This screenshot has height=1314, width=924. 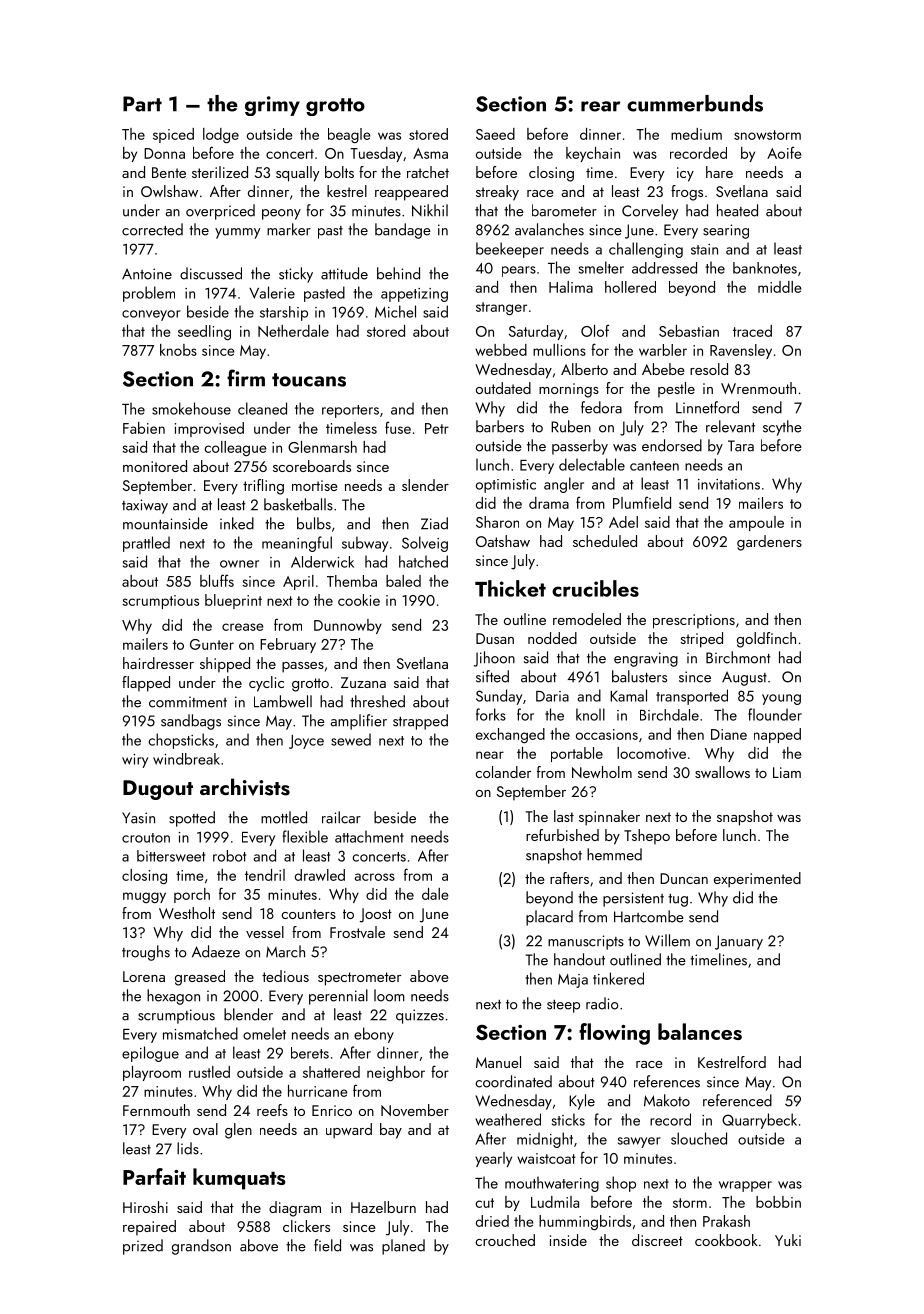 What do you see at coordinates (298, 582) in the screenshot?
I see `April` at bounding box center [298, 582].
